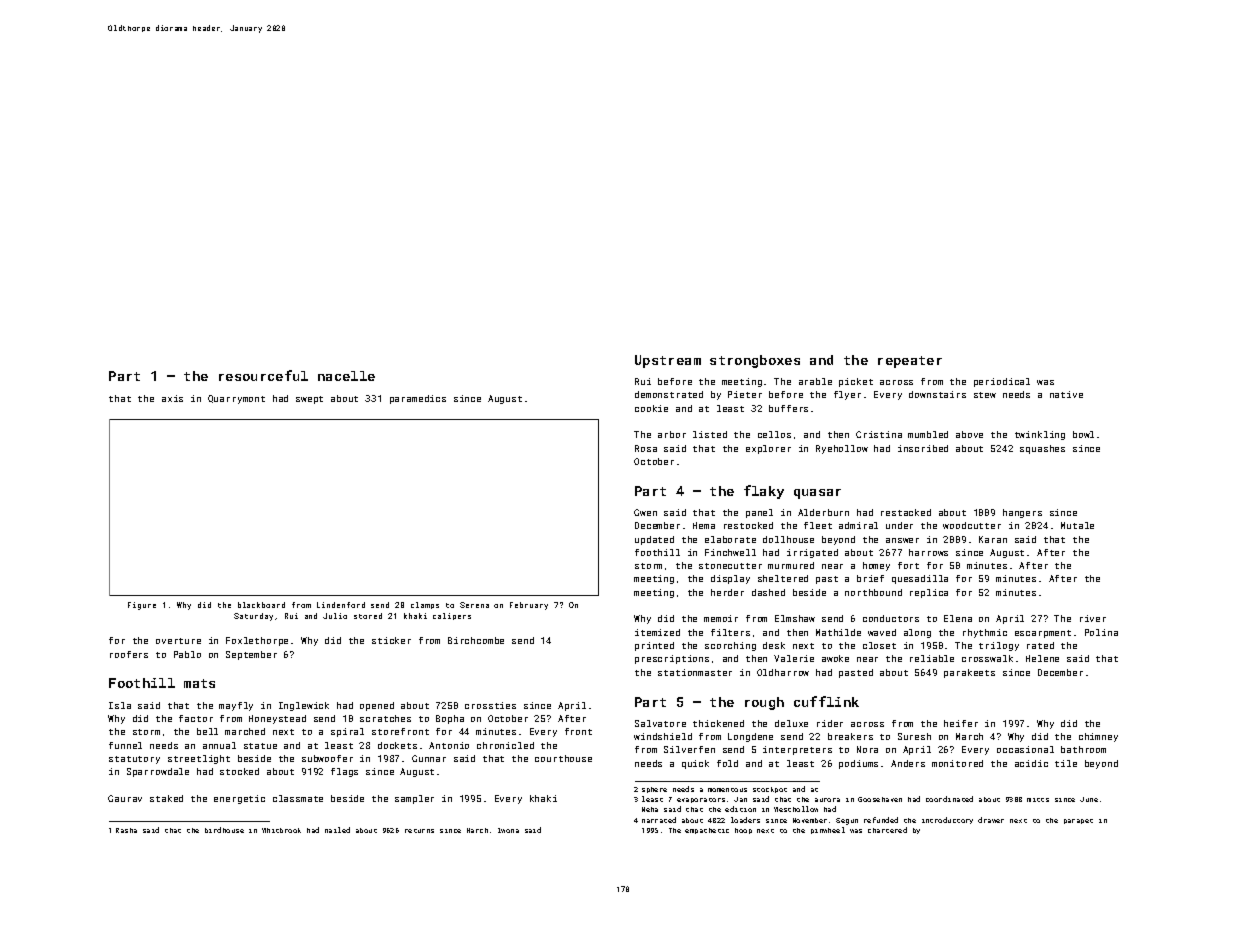  What do you see at coordinates (646, 448) in the screenshot?
I see `Rosa` at bounding box center [646, 448].
